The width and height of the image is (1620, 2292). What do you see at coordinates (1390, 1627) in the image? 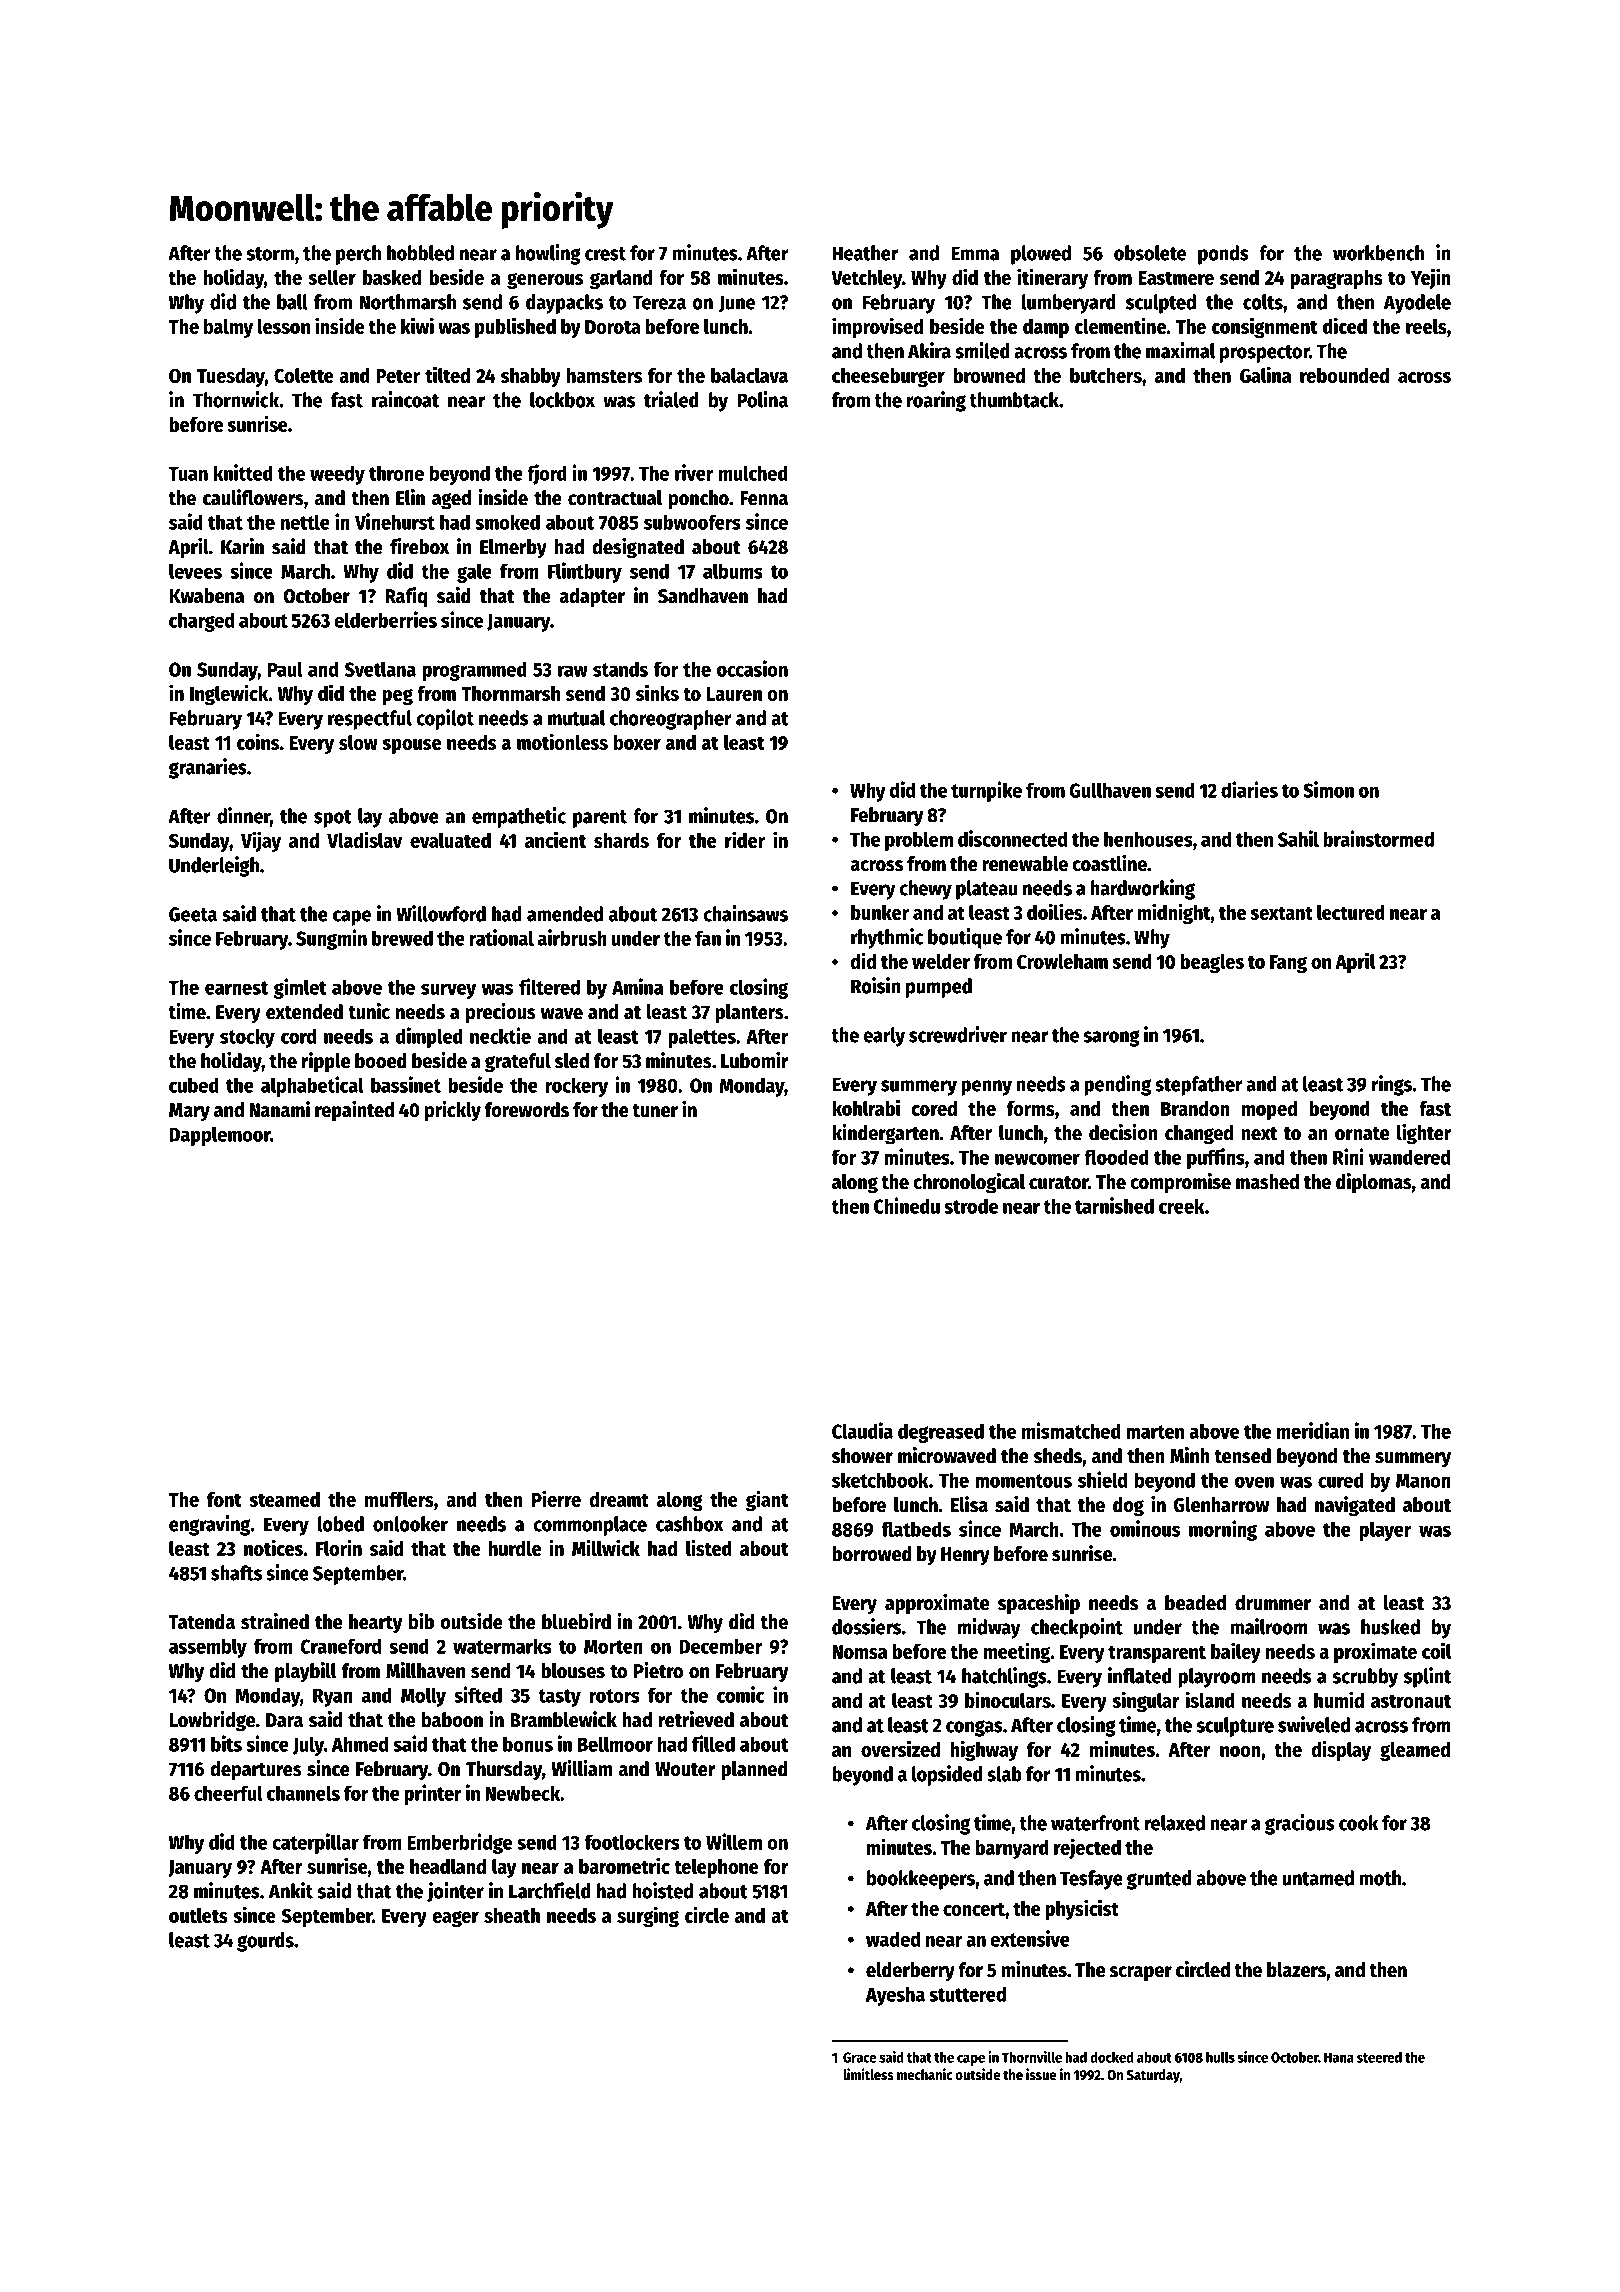
I see `husked` at bounding box center [1390, 1627].
